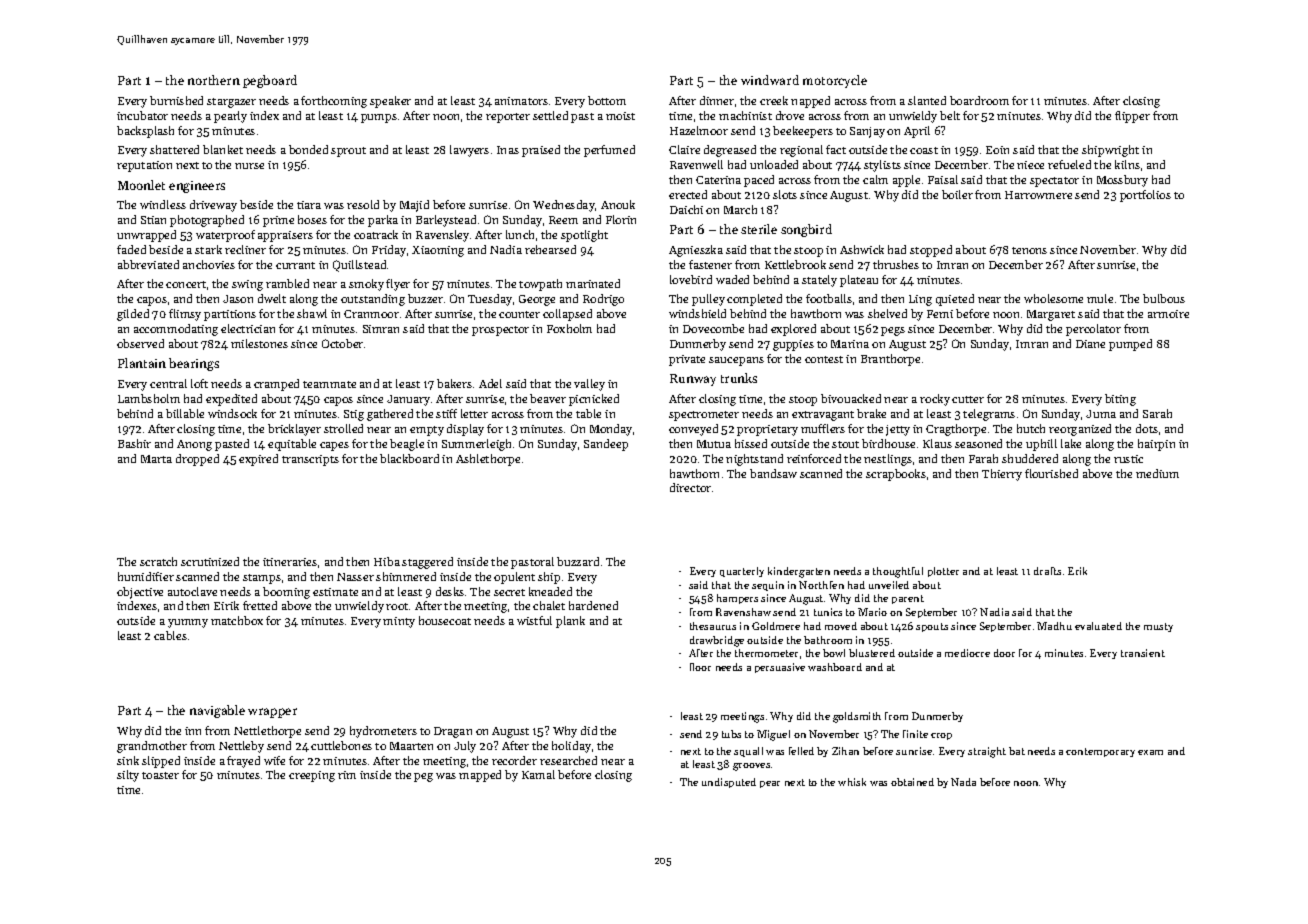 The width and height of the page is (1308, 924). I want to click on toaster, so click(160, 775).
